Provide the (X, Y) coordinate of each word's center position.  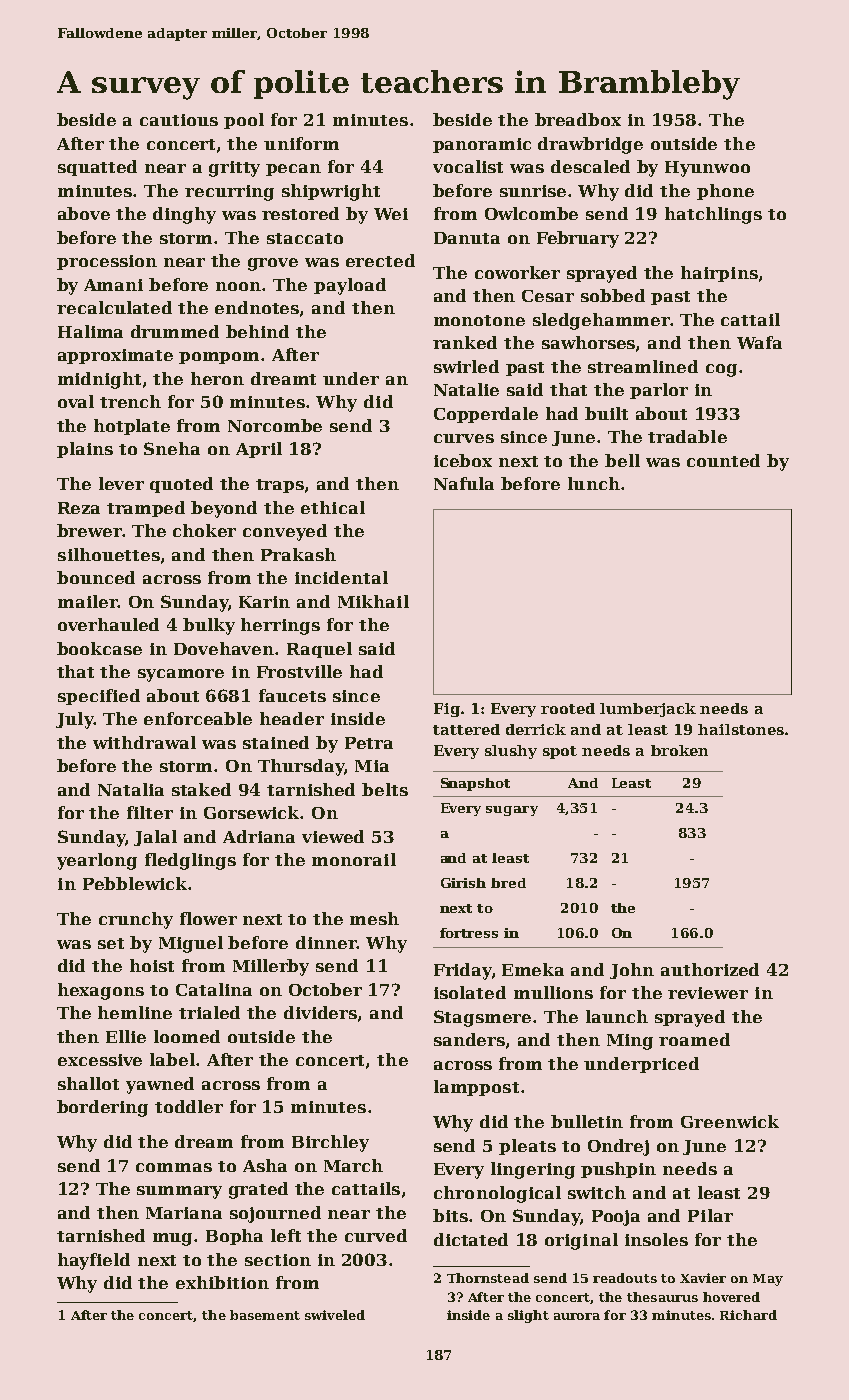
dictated (471, 1239)
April (259, 450)
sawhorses (588, 342)
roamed (694, 1039)
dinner (326, 942)
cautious (179, 120)
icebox (463, 460)
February (578, 239)
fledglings (190, 861)
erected (380, 260)
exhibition (222, 1282)
